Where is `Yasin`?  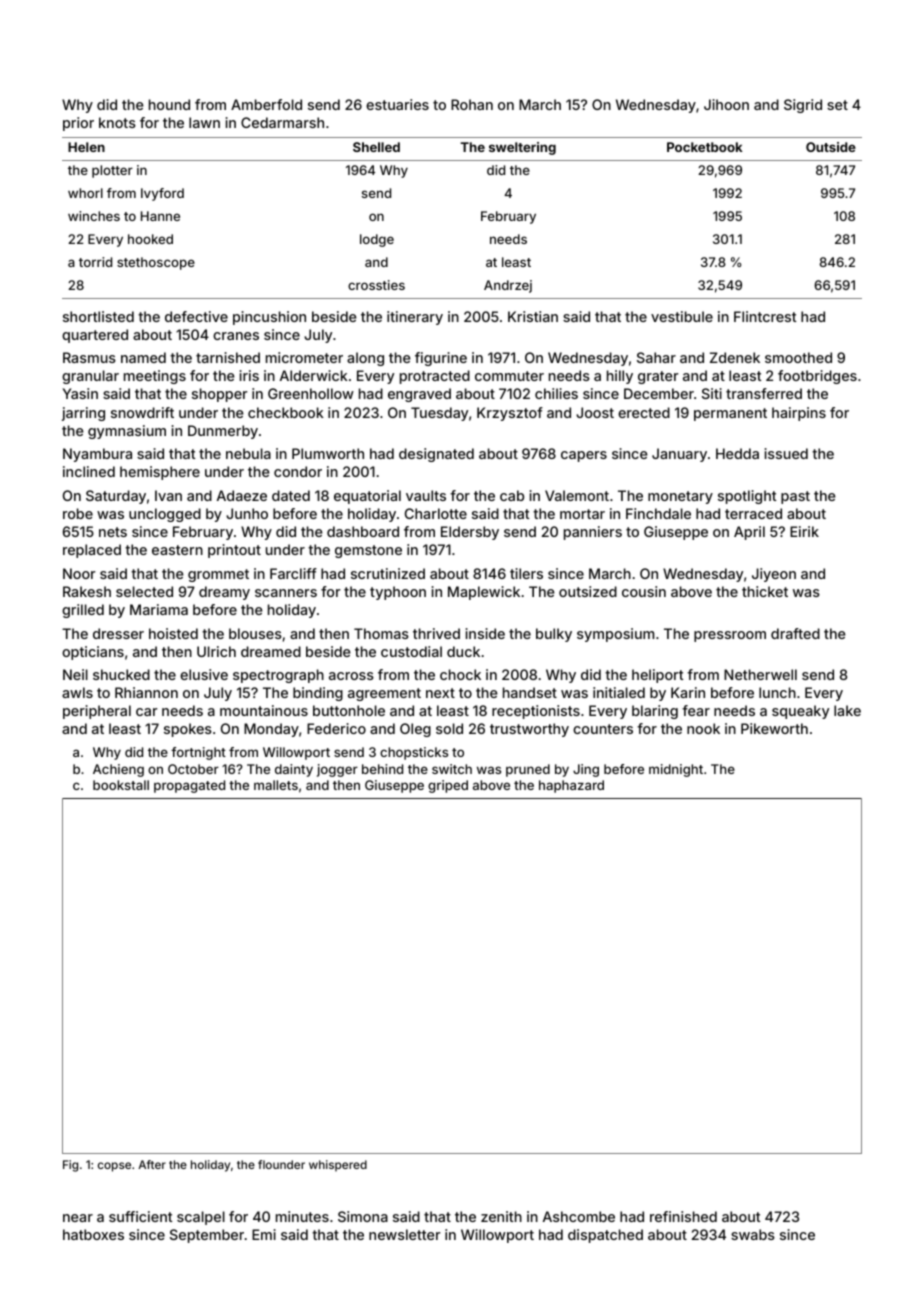 Yasin is located at coordinates (80, 393).
